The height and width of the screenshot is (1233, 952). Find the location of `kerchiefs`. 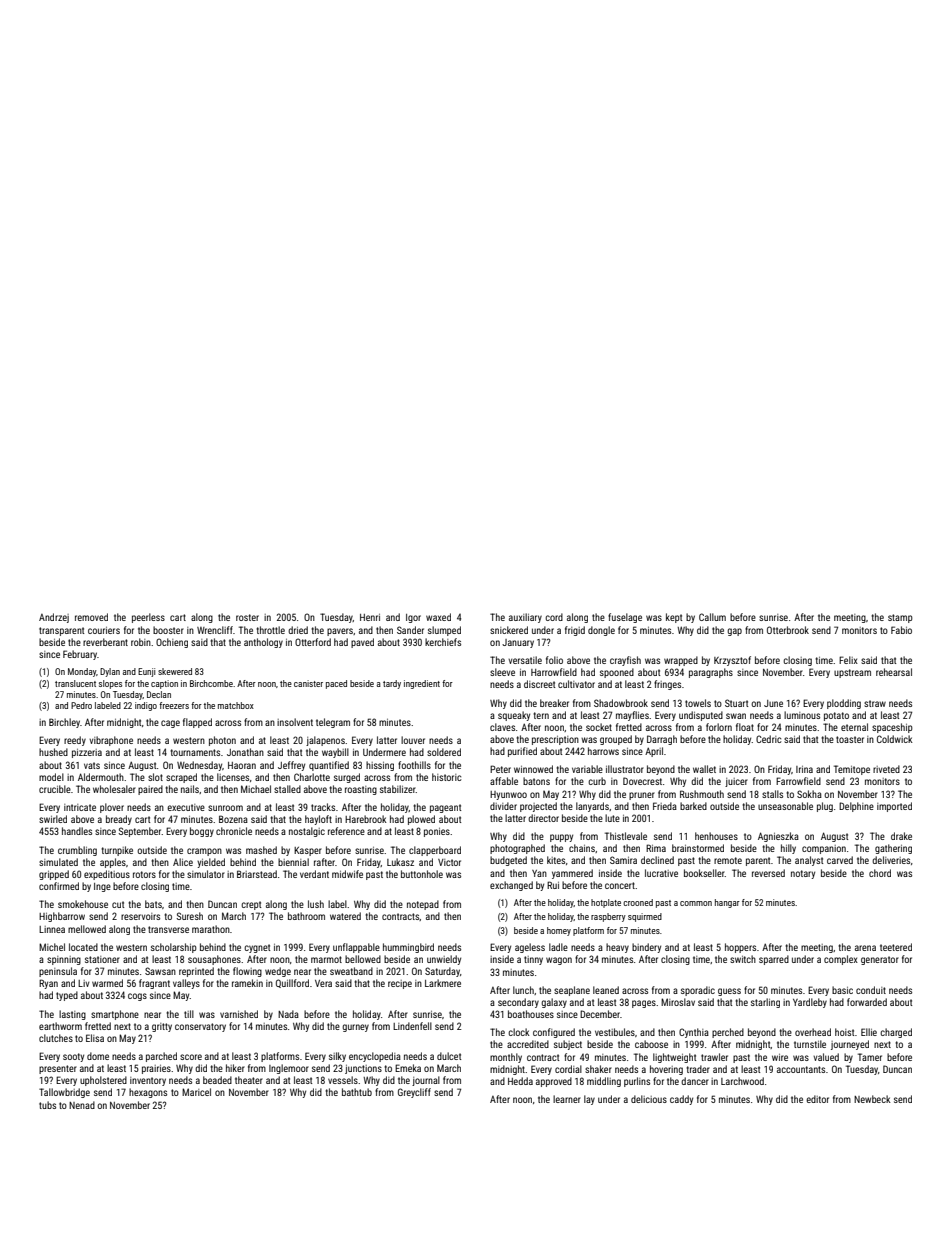

kerchiefs is located at coordinates (443, 642).
